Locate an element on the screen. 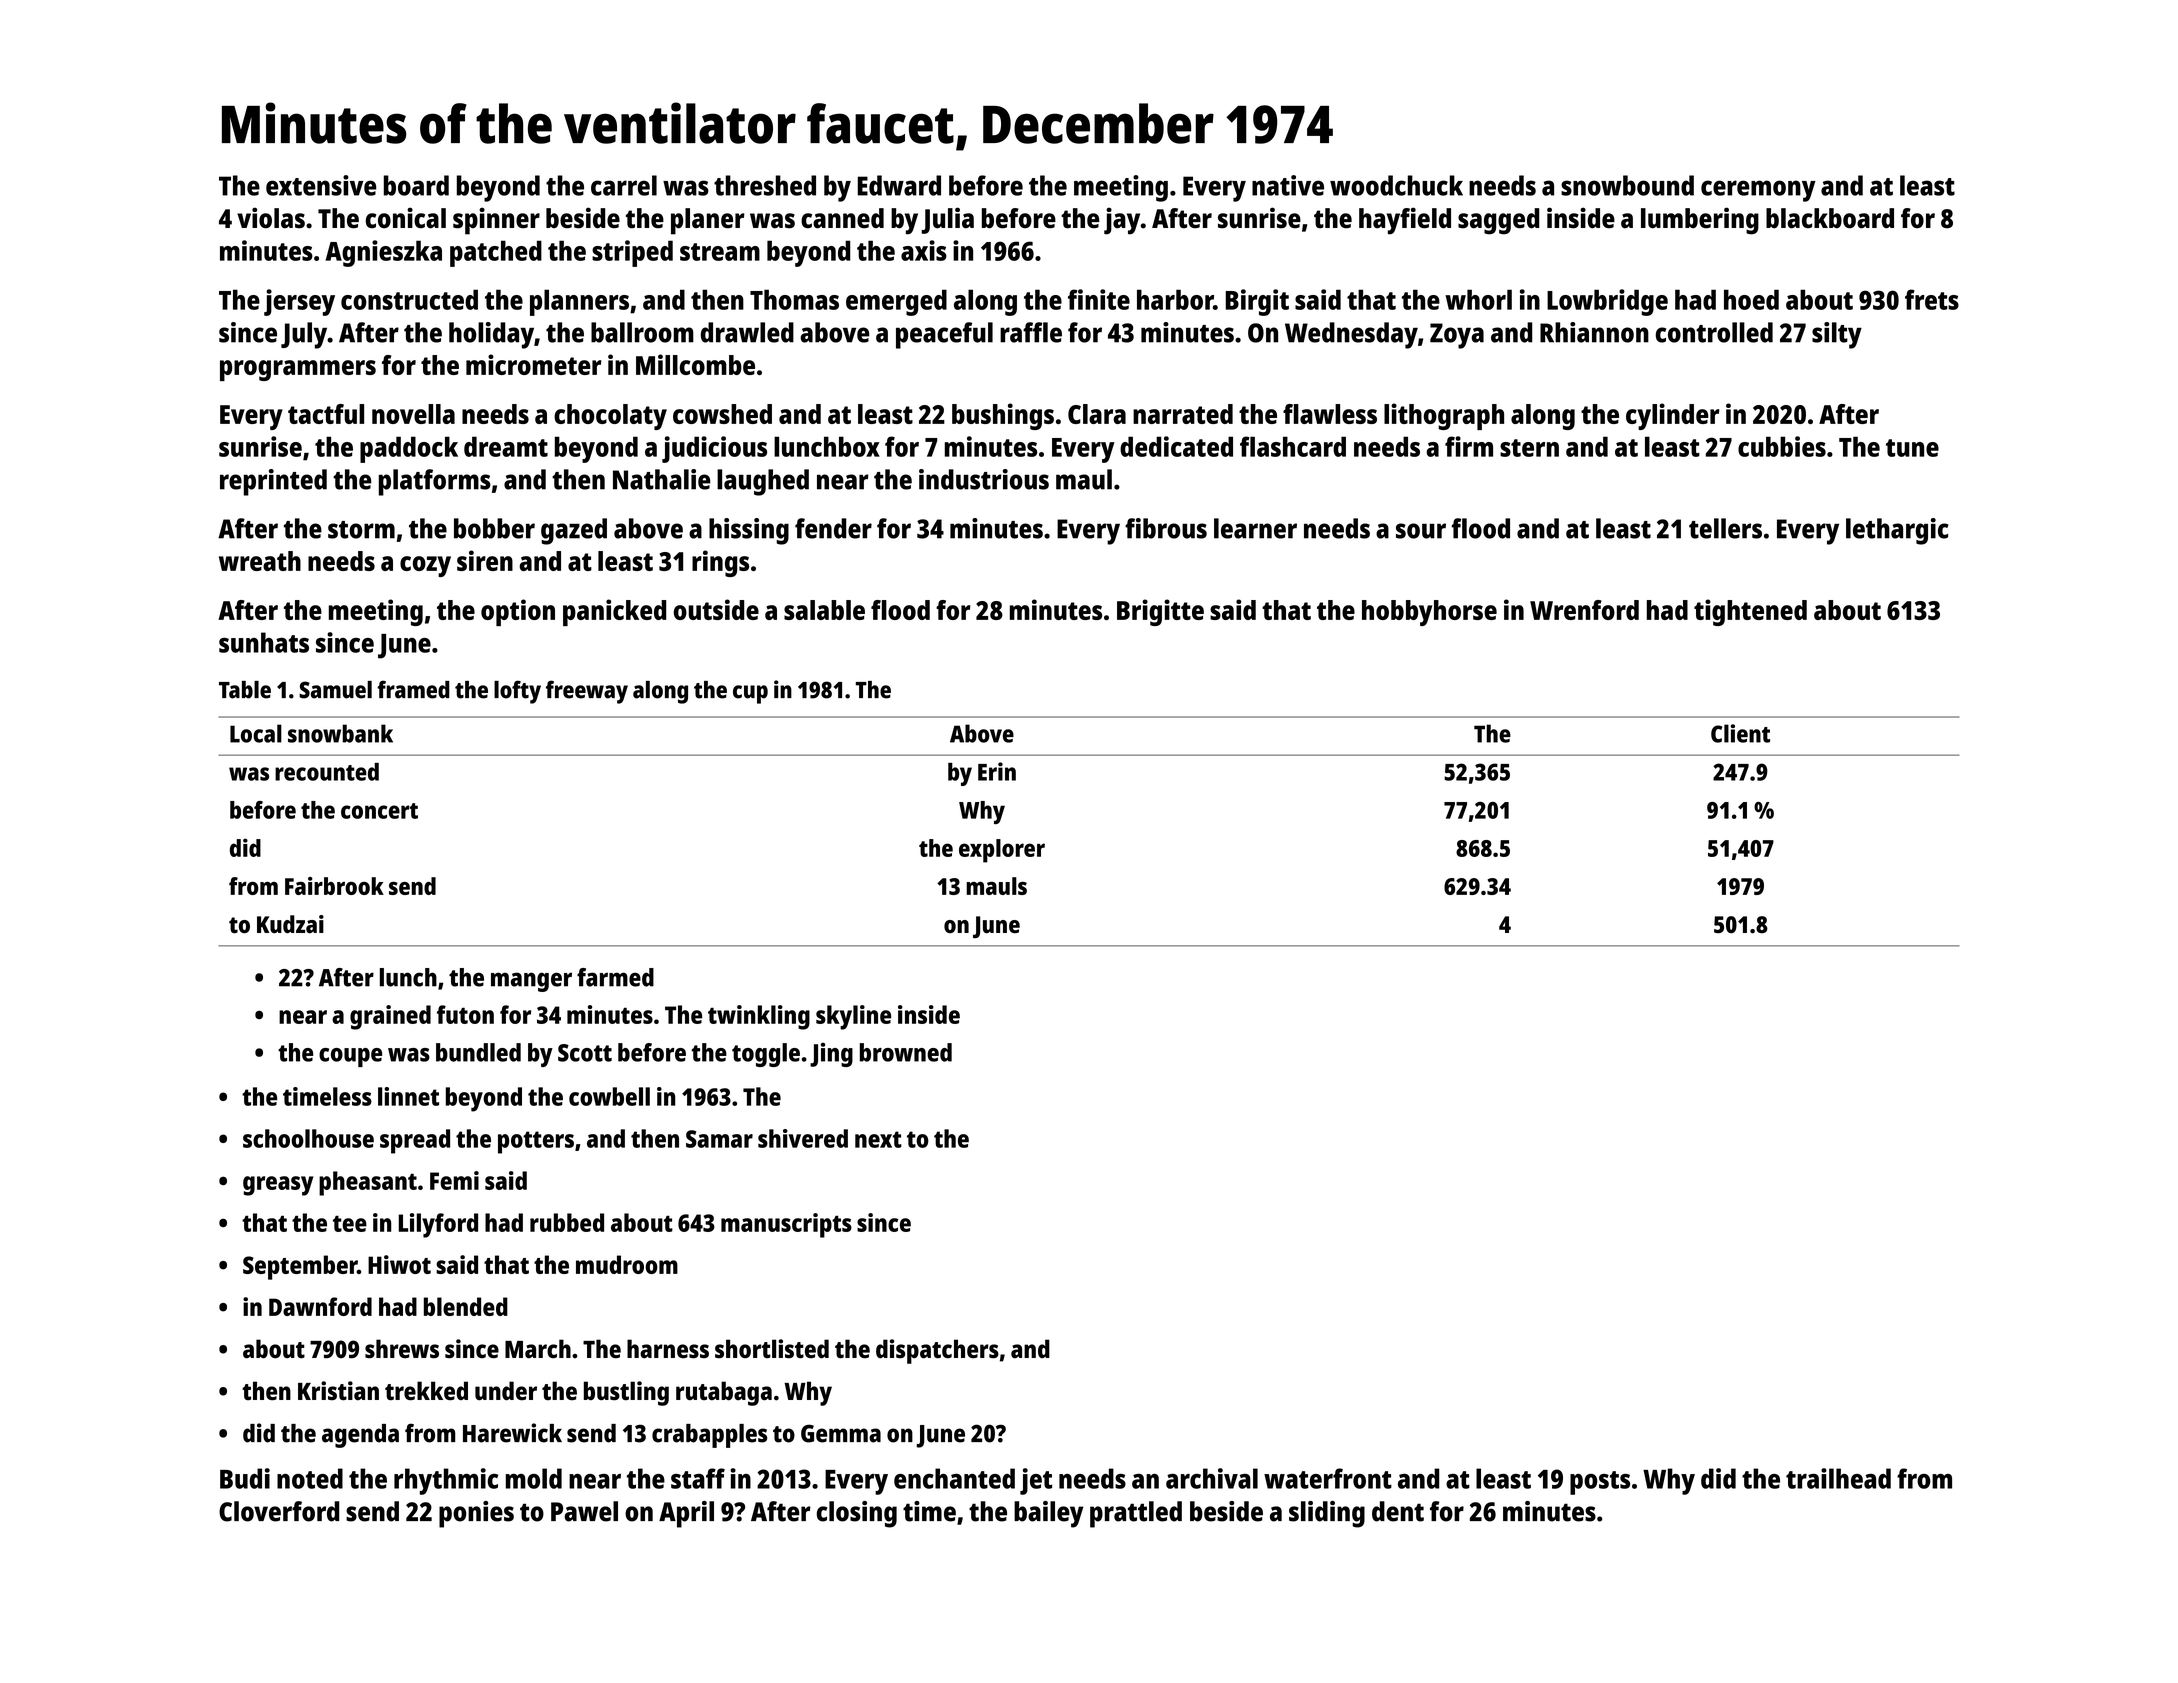 Image resolution: width=2178 pixels, height=1683 pixels. Budi is located at coordinates (245, 1478).
